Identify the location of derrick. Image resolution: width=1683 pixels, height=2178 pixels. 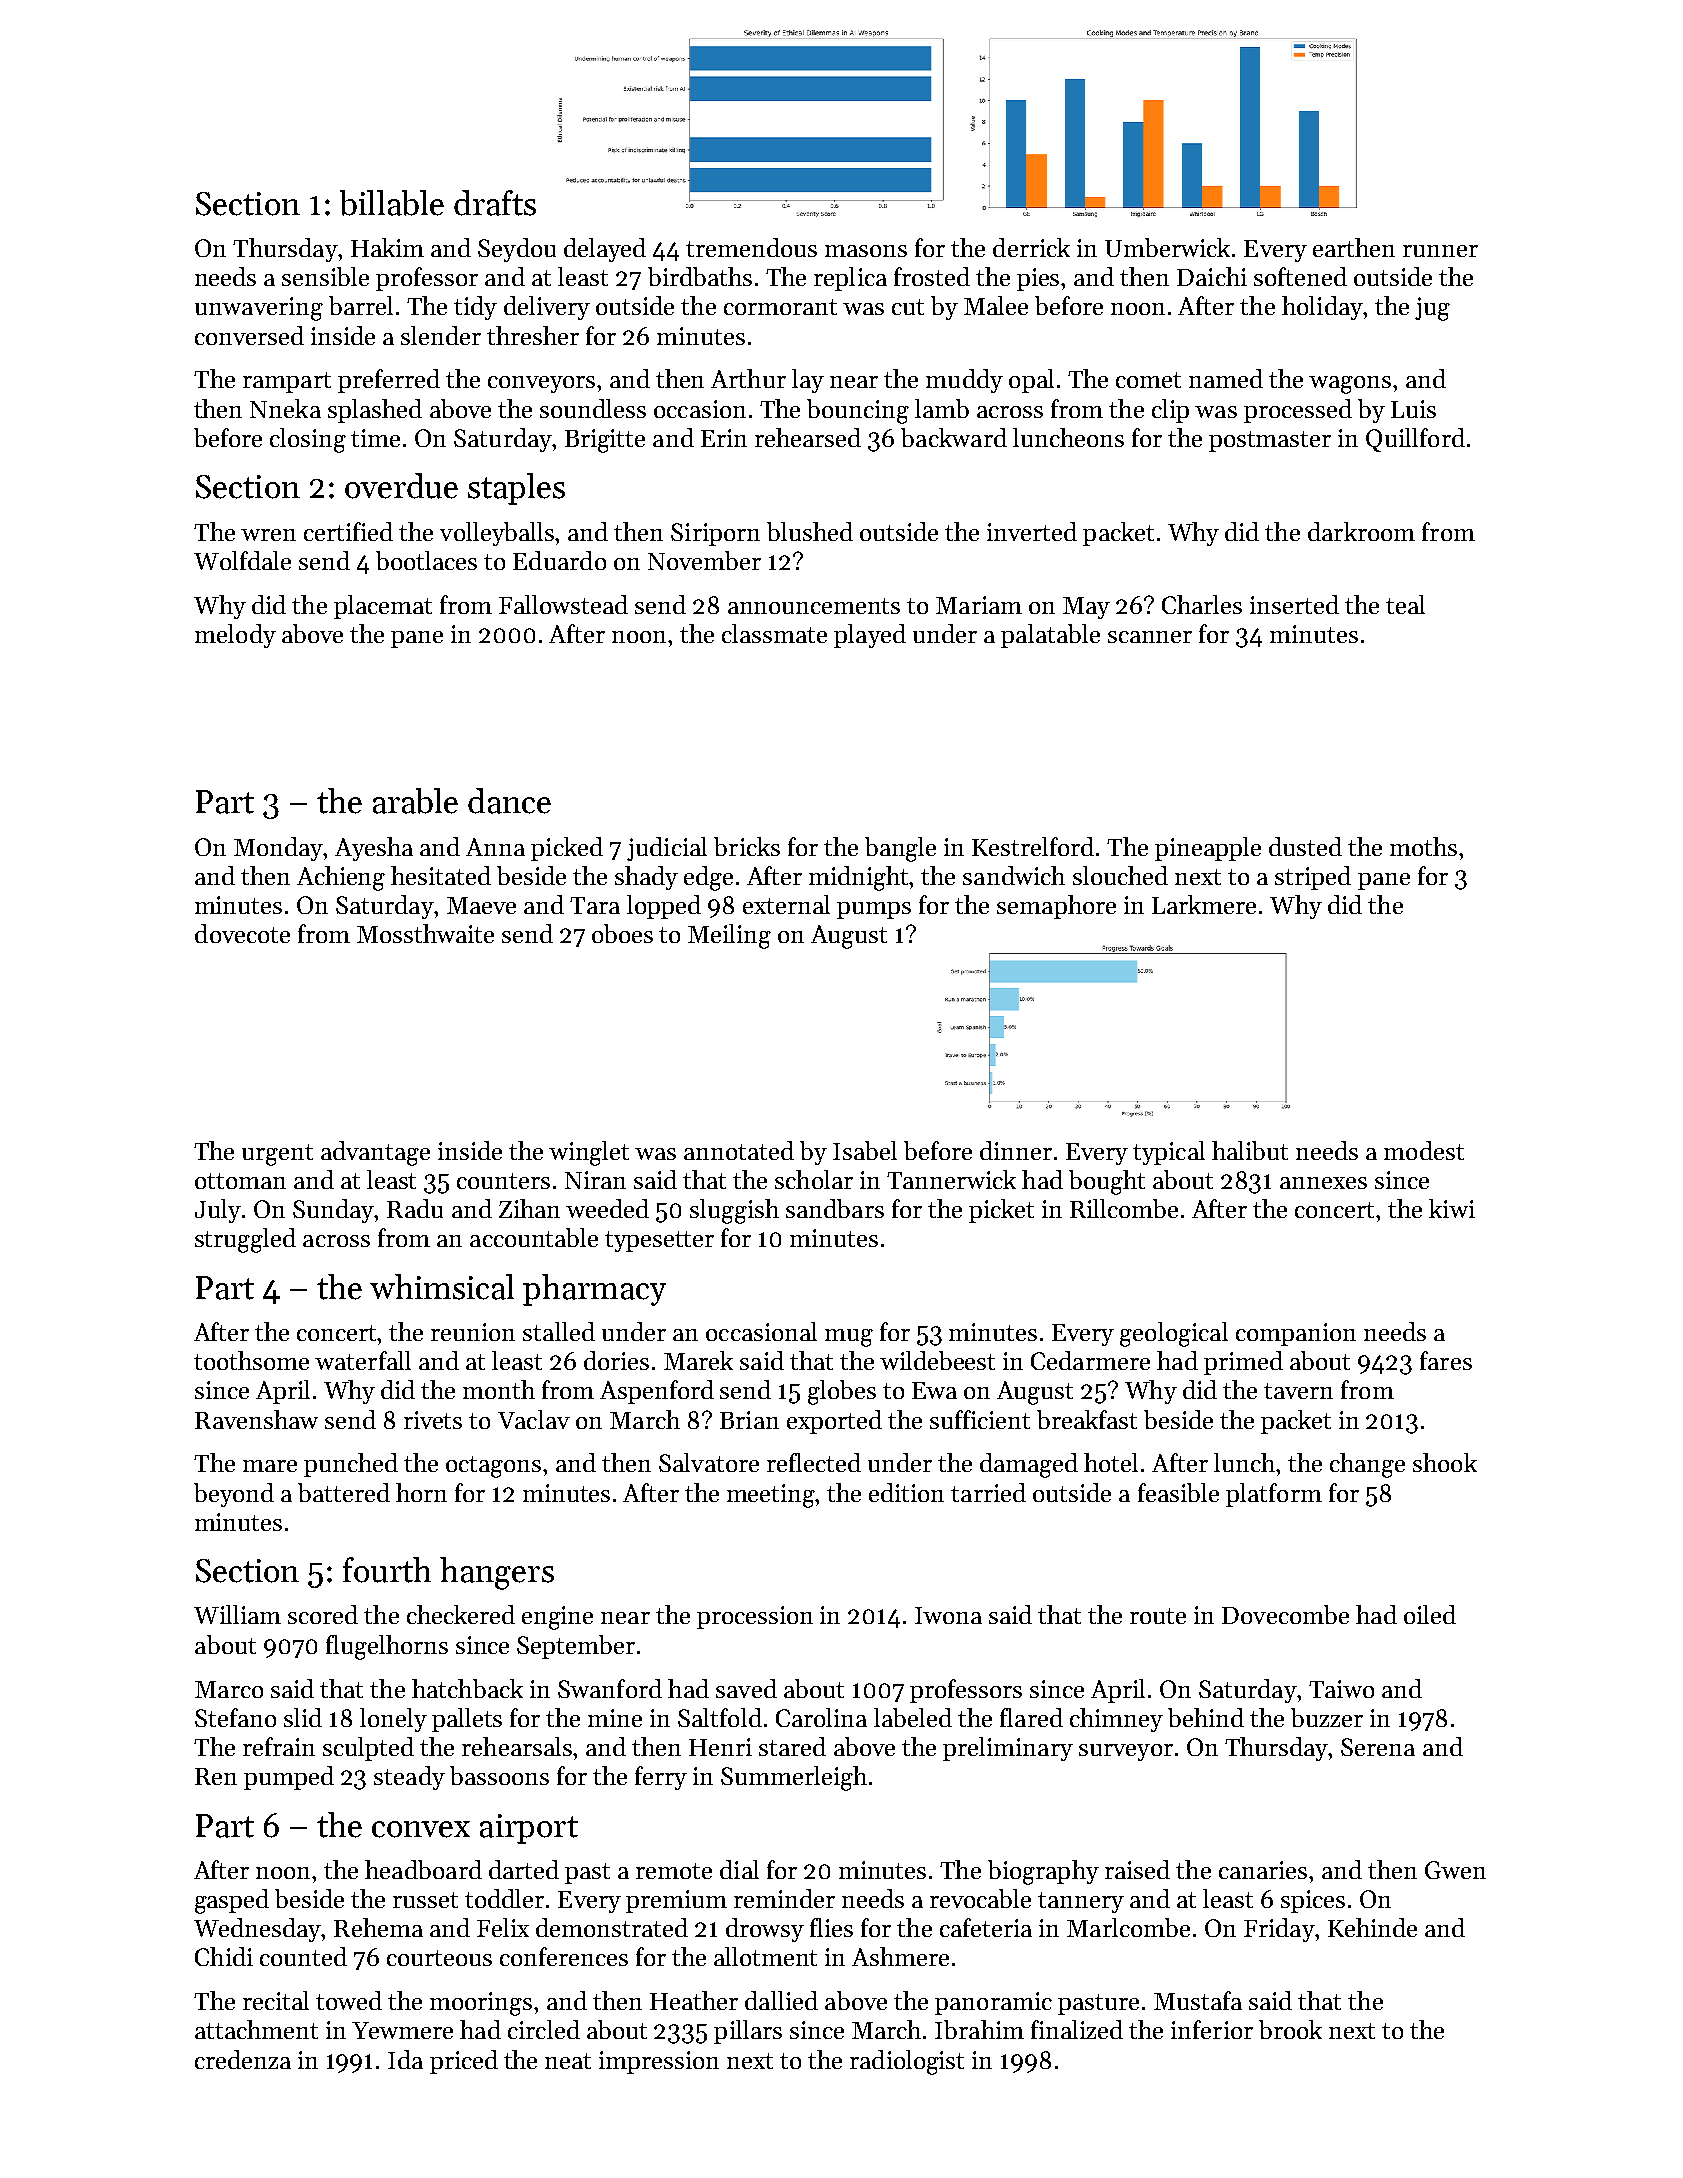
(1031, 247).
